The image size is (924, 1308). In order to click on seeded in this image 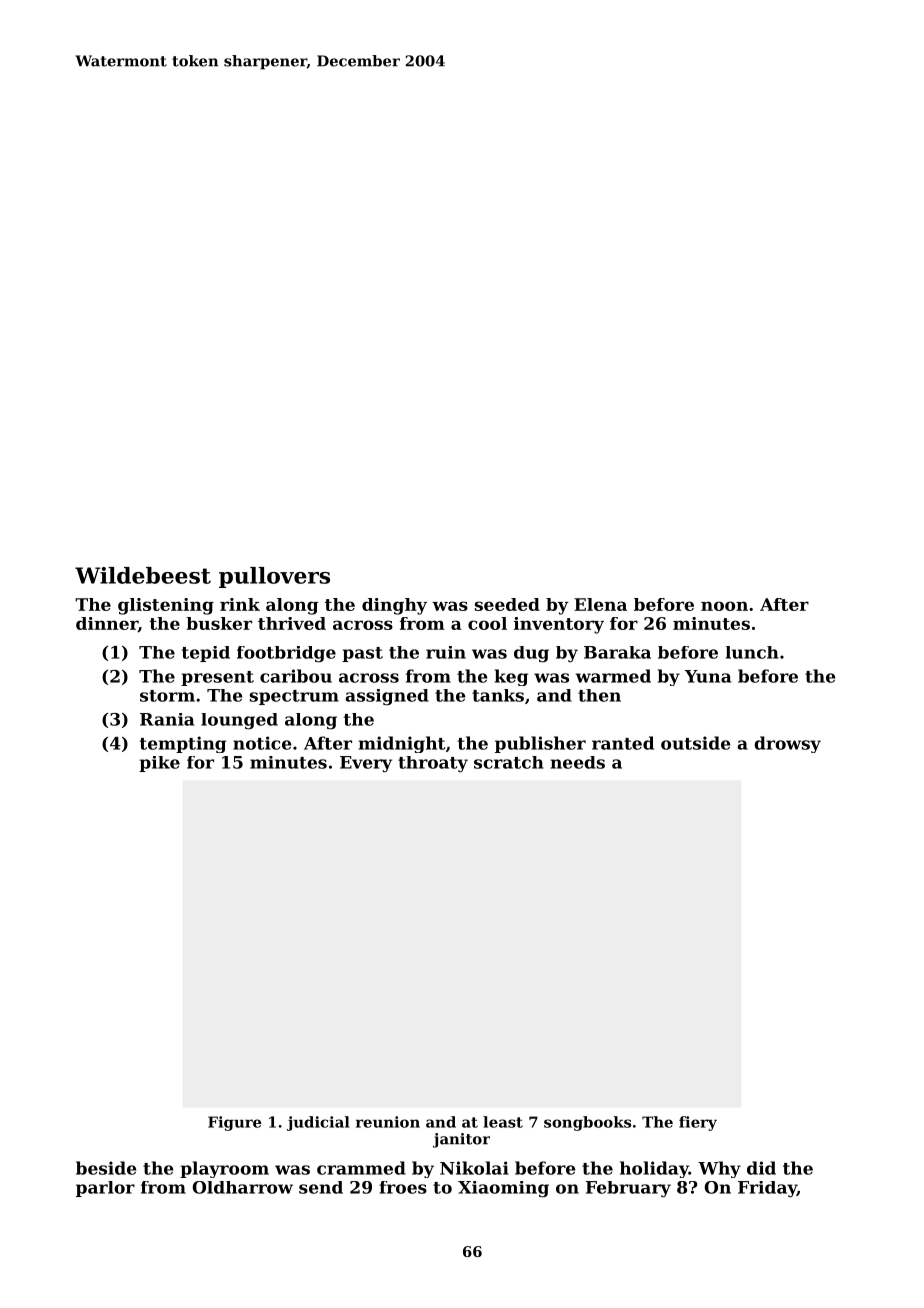, I will do `click(507, 604)`.
